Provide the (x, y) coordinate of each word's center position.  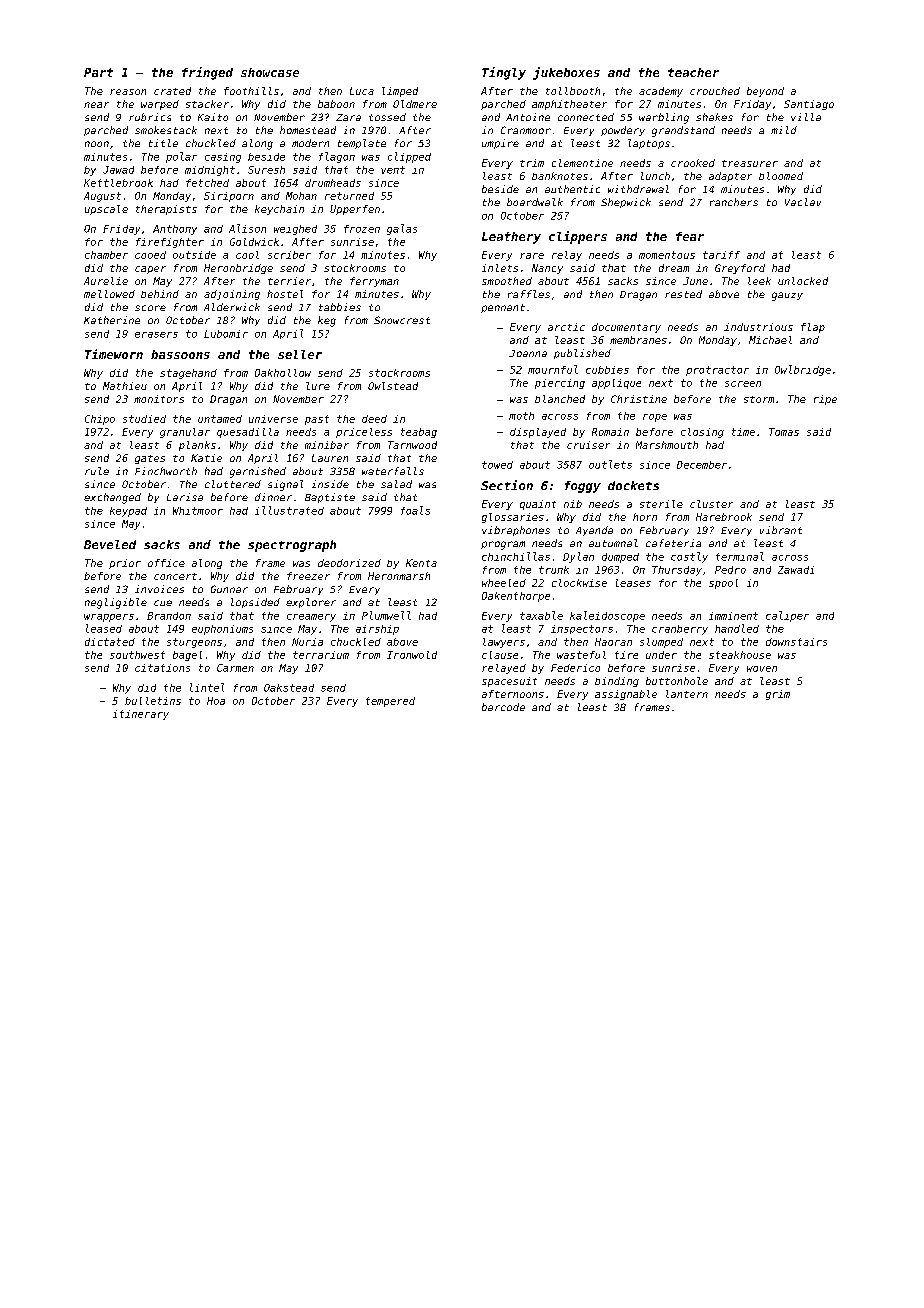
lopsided (255, 603)
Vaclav (803, 202)
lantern (687, 694)
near (96, 105)
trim (532, 163)
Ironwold (412, 655)
